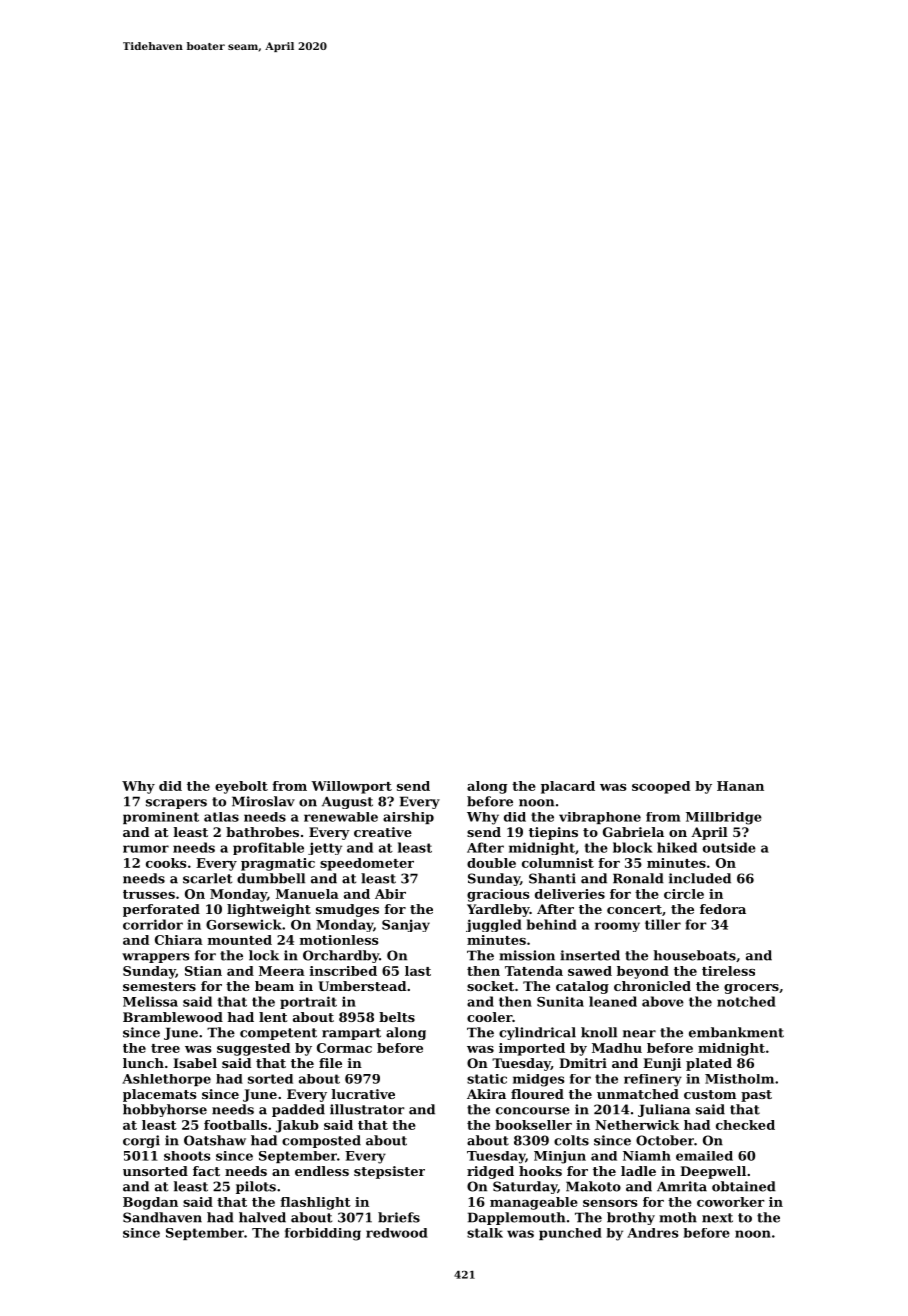 This screenshot has width=908, height=1316. I want to click on airship, so click(408, 818).
